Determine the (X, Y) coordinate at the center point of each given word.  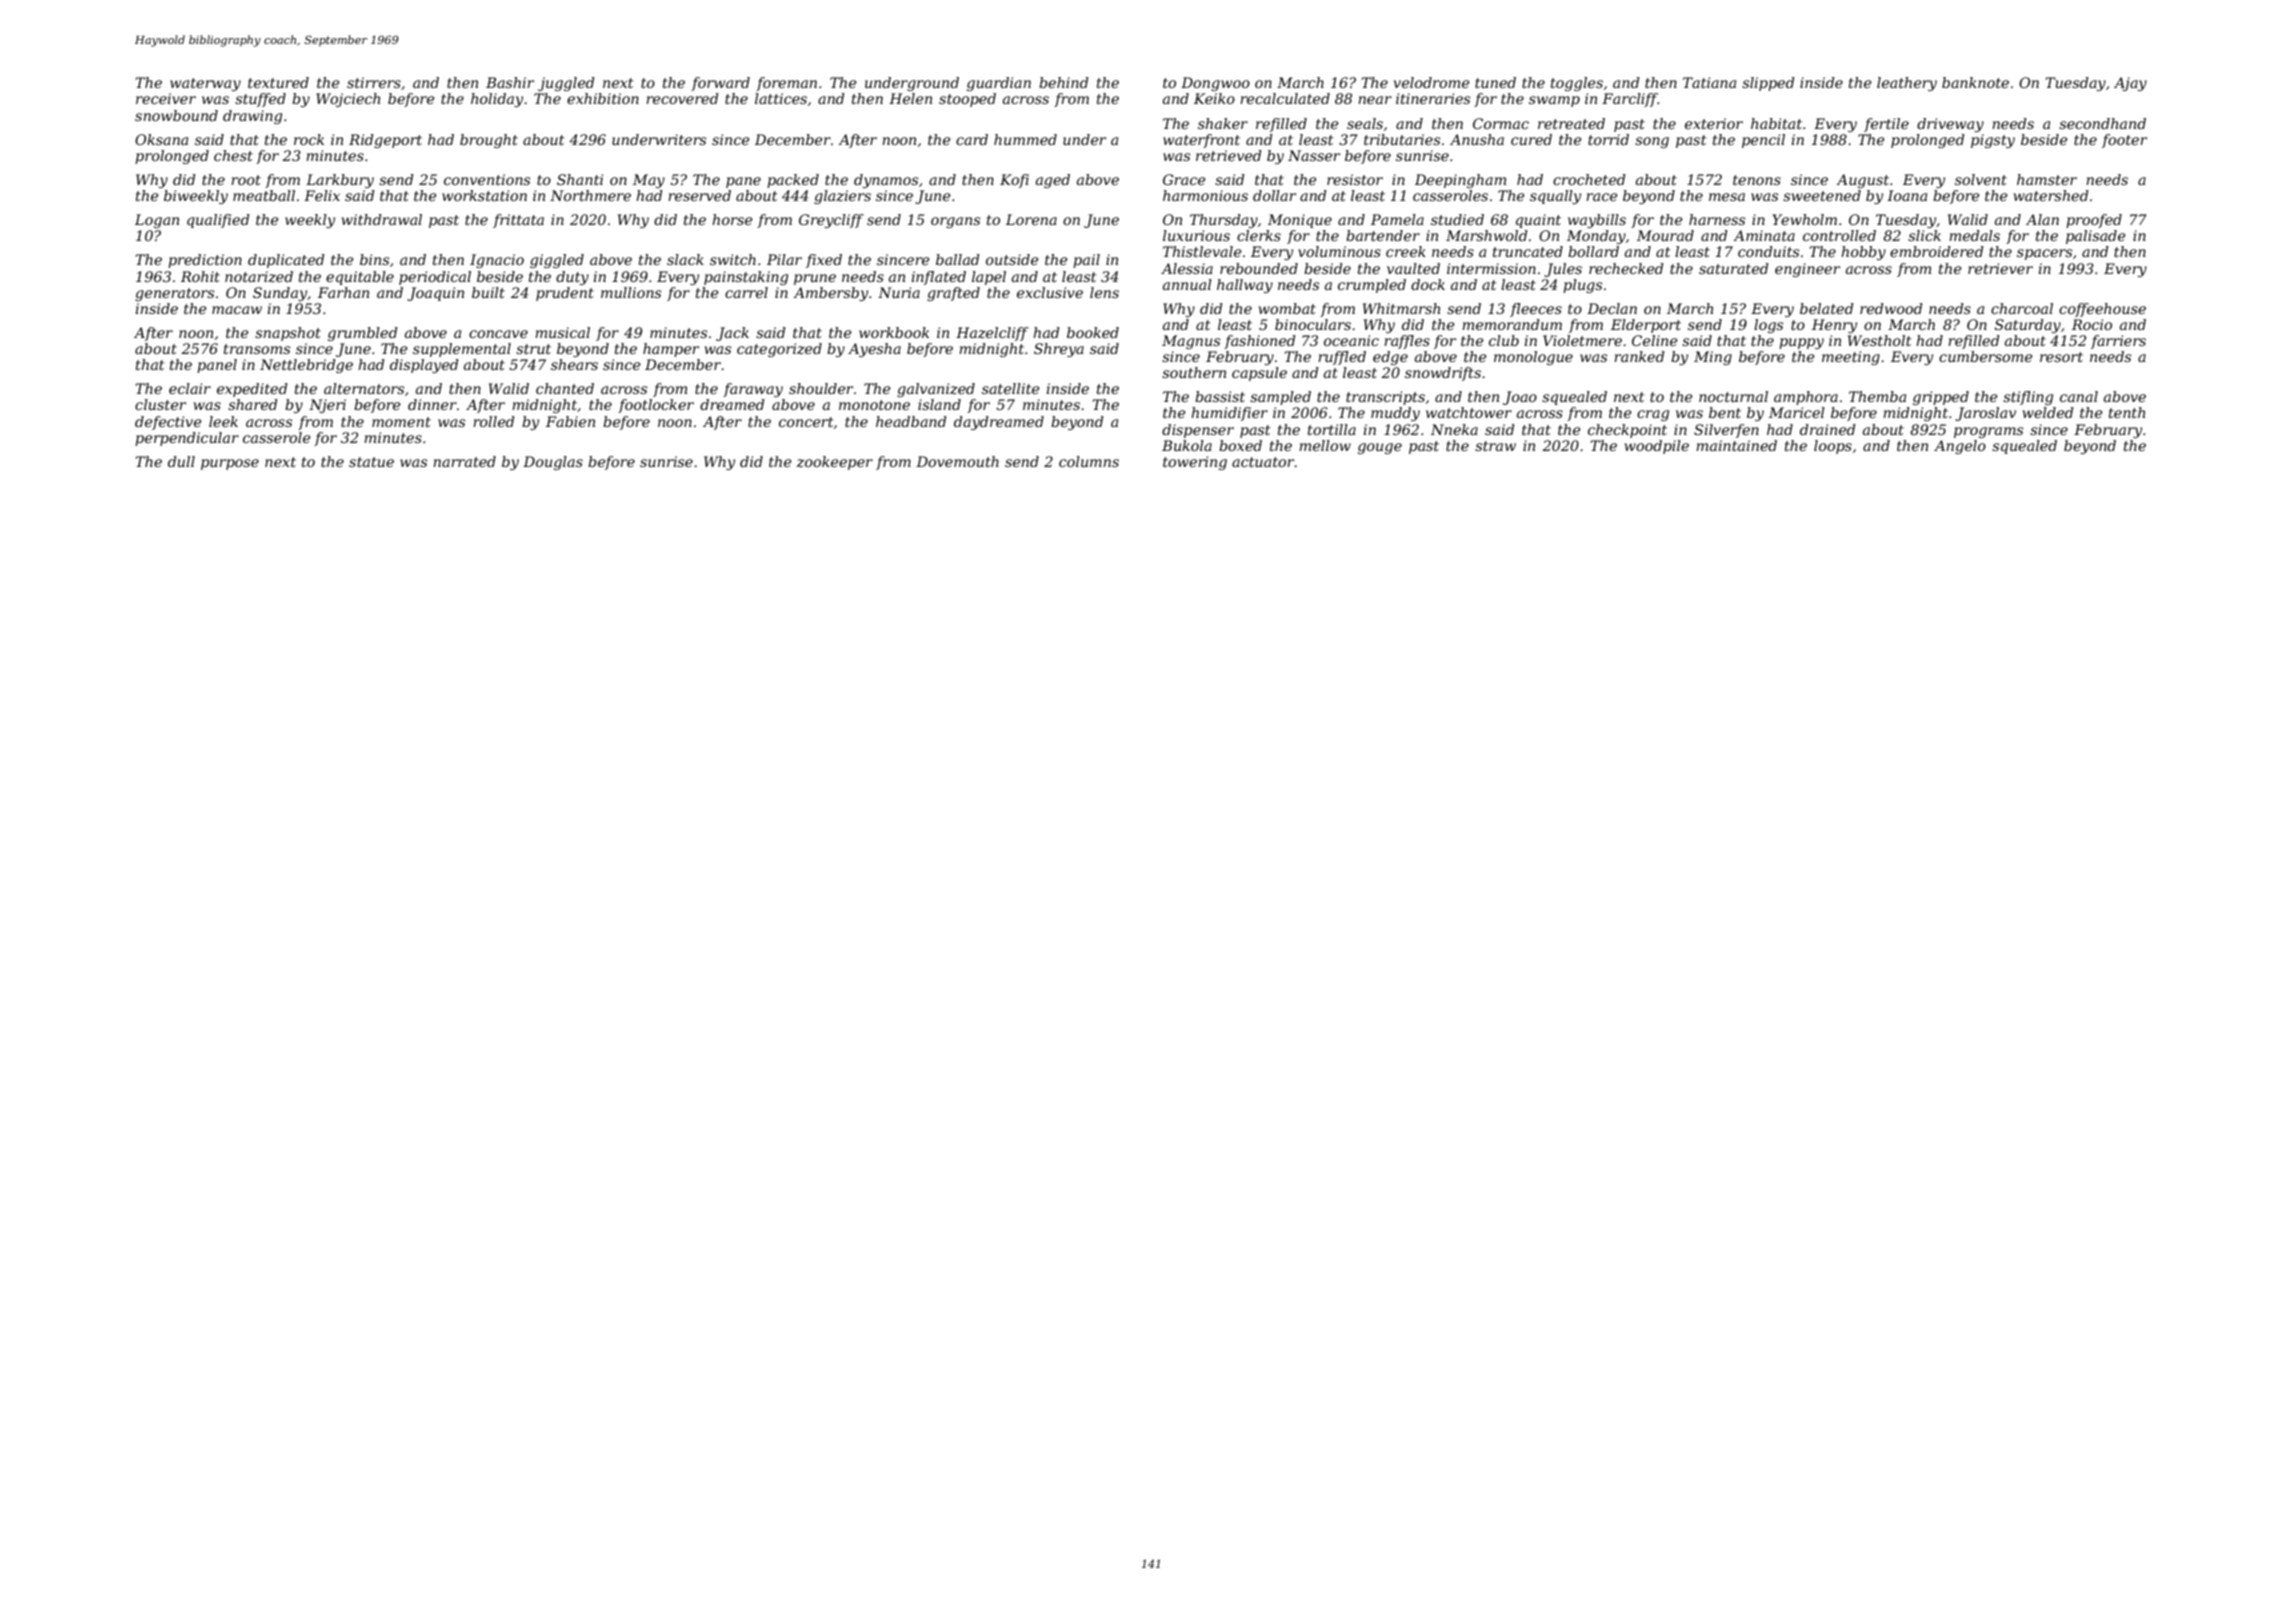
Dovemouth (957, 461)
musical (562, 332)
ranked (1639, 356)
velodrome (1432, 82)
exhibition (603, 98)
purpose (230, 464)
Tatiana (1709, 82)
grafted (953, 294)
